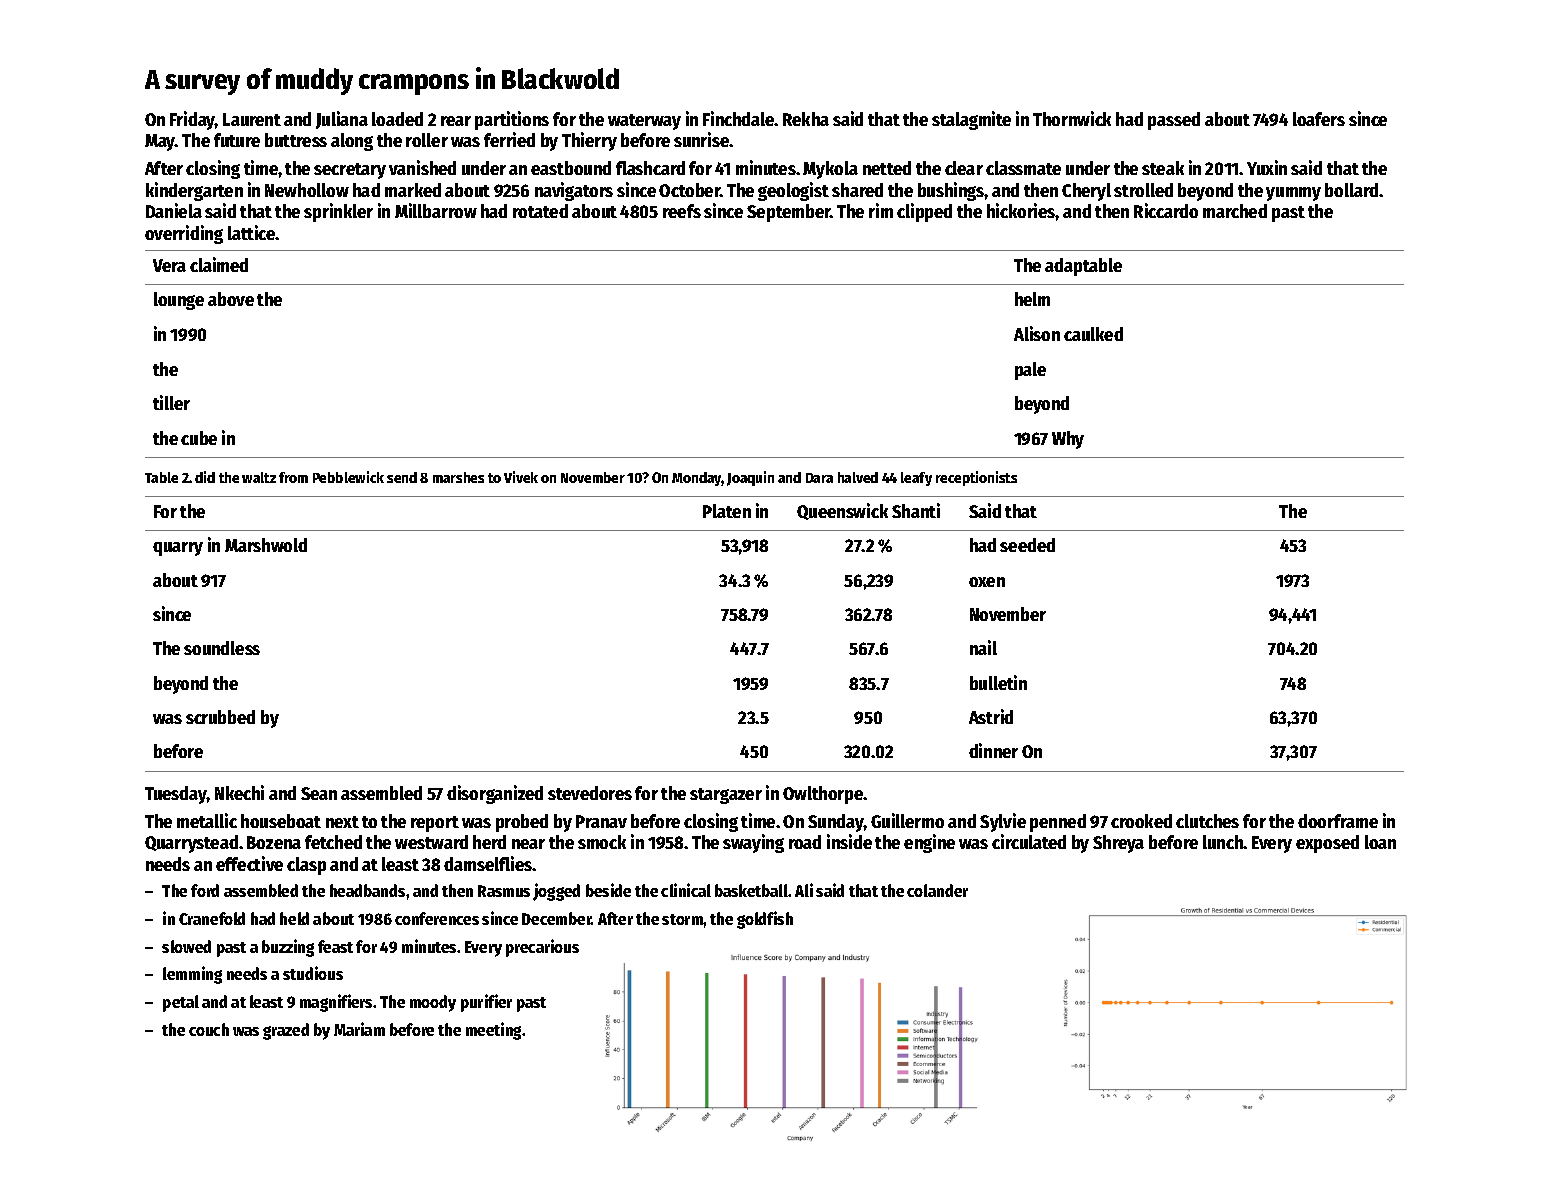 This screenshot has width=1549, height=1197. I want to click on caulked, so click(1093, 334).
